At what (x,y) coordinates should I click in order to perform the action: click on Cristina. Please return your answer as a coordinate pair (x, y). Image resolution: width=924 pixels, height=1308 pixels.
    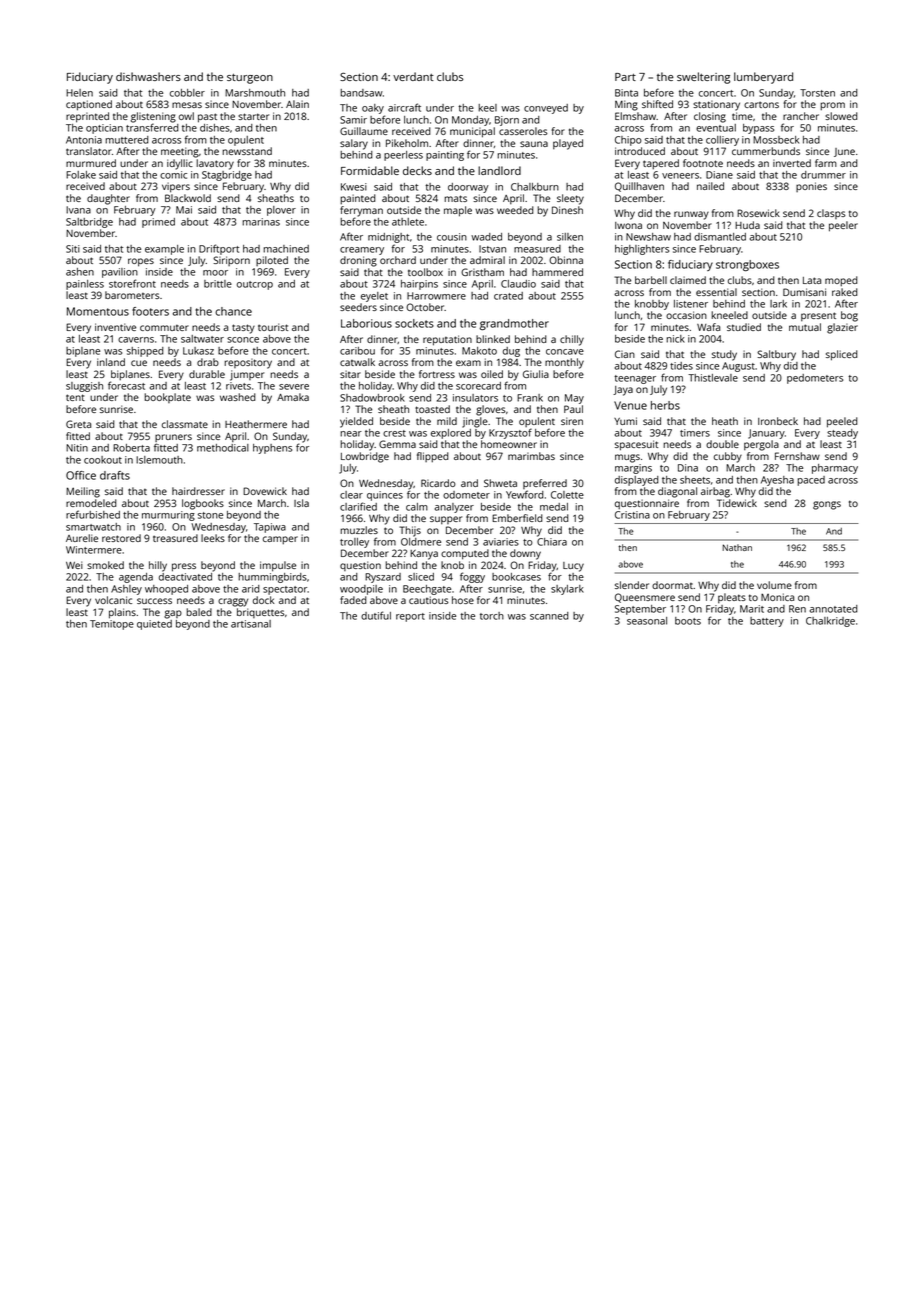
    Looking at the image, I should click on (632, 515).
